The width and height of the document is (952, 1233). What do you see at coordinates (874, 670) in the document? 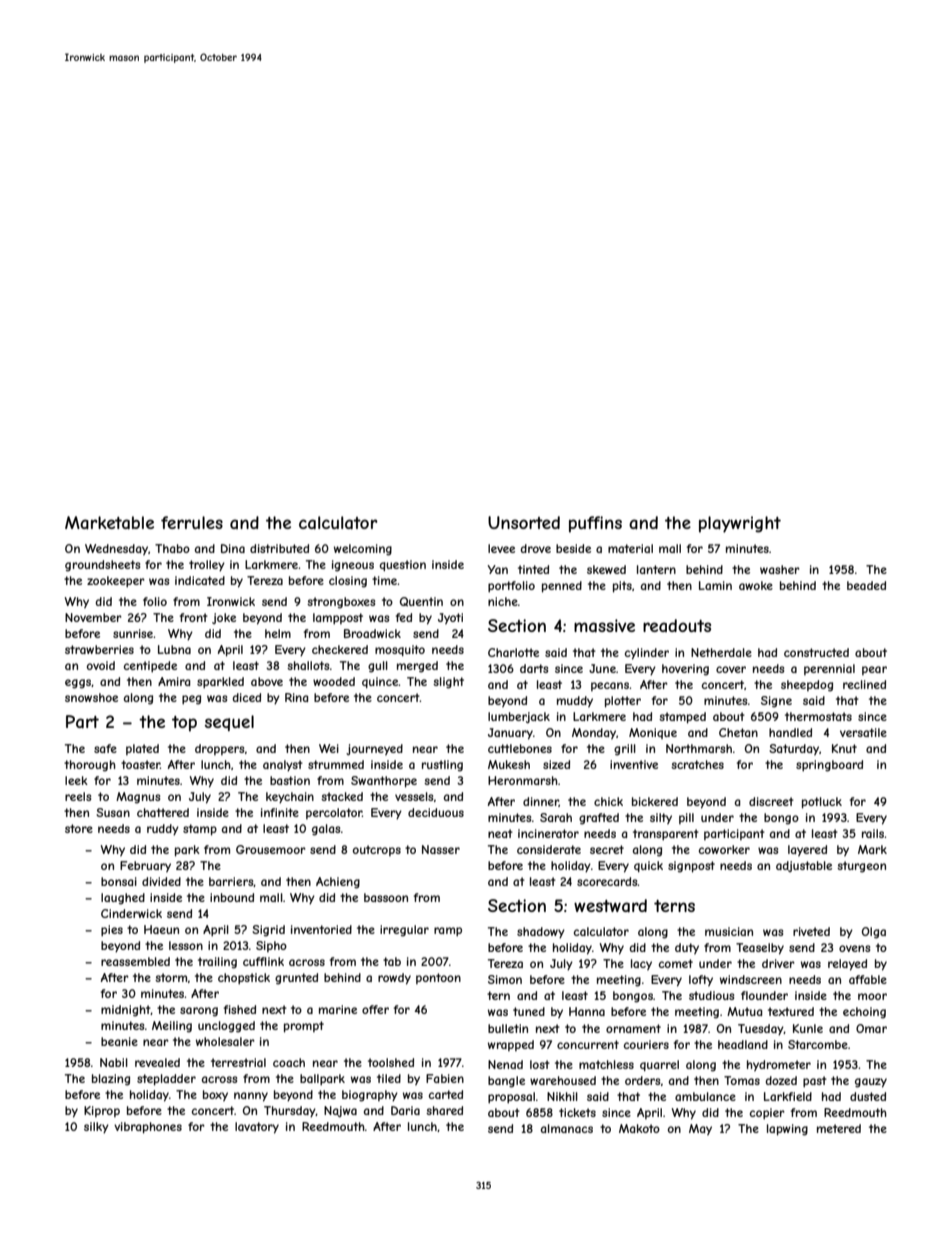
I see `pear` at bounding box center [874, 670].
